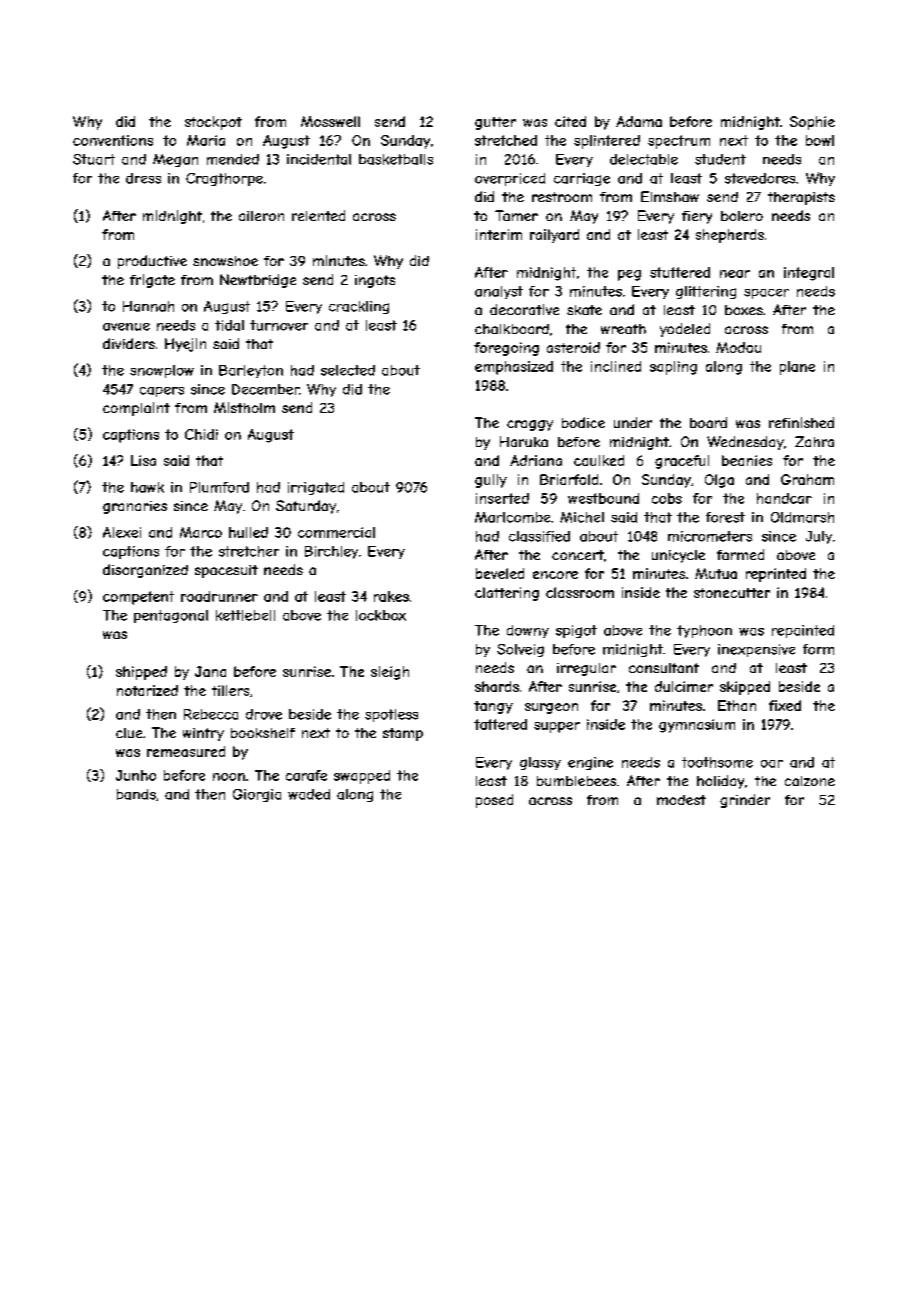 This page has width=908, height=1316. What do you see at coordinates (530, 425) in the page?
I see `craggy` at bounding box center [530, 425].
